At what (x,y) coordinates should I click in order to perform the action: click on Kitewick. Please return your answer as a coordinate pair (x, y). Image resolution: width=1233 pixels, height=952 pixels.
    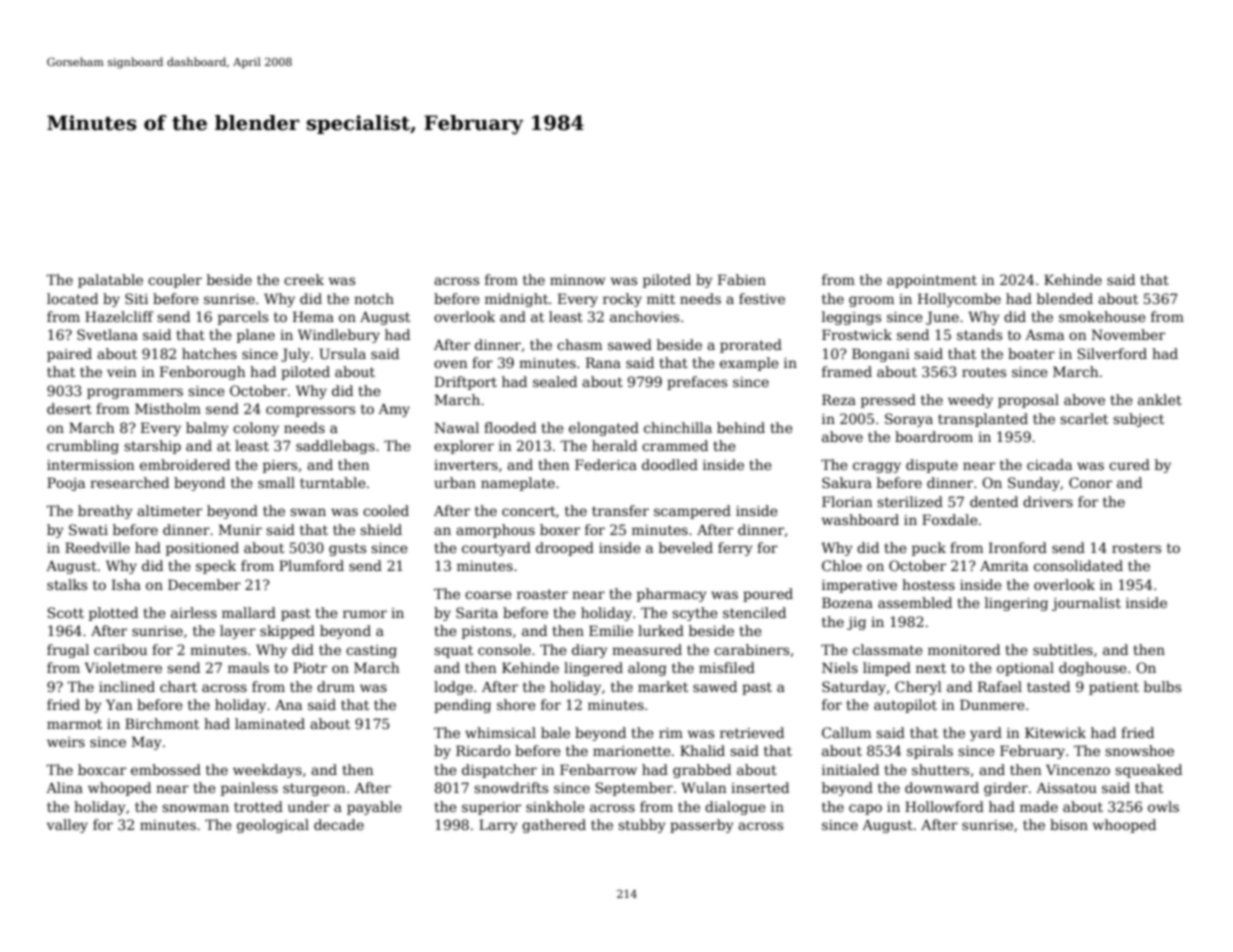
    Looking at the image, I should click on (1055, 732).
